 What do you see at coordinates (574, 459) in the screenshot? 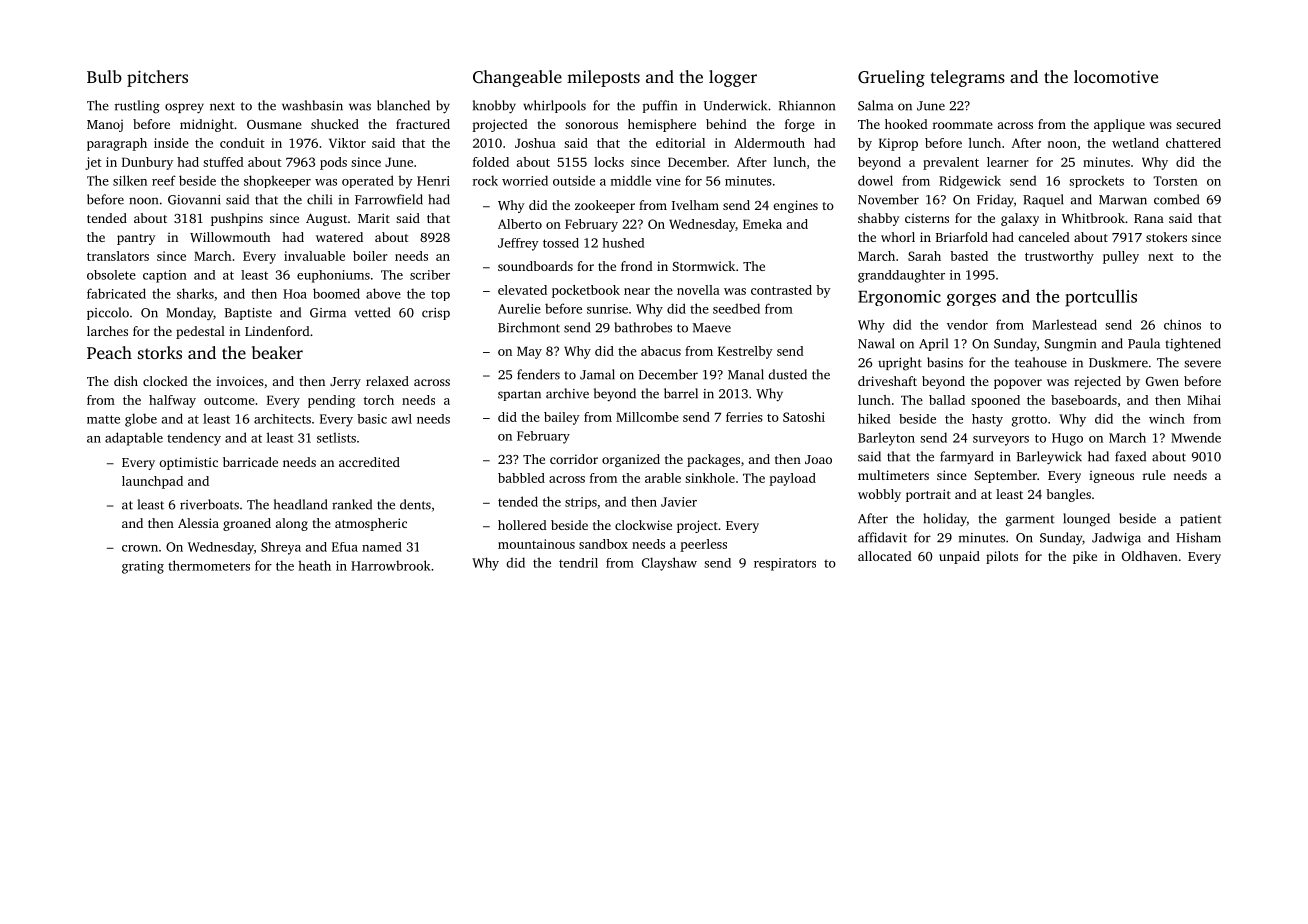
I see `corridor` at bounding box center [574, 459].
